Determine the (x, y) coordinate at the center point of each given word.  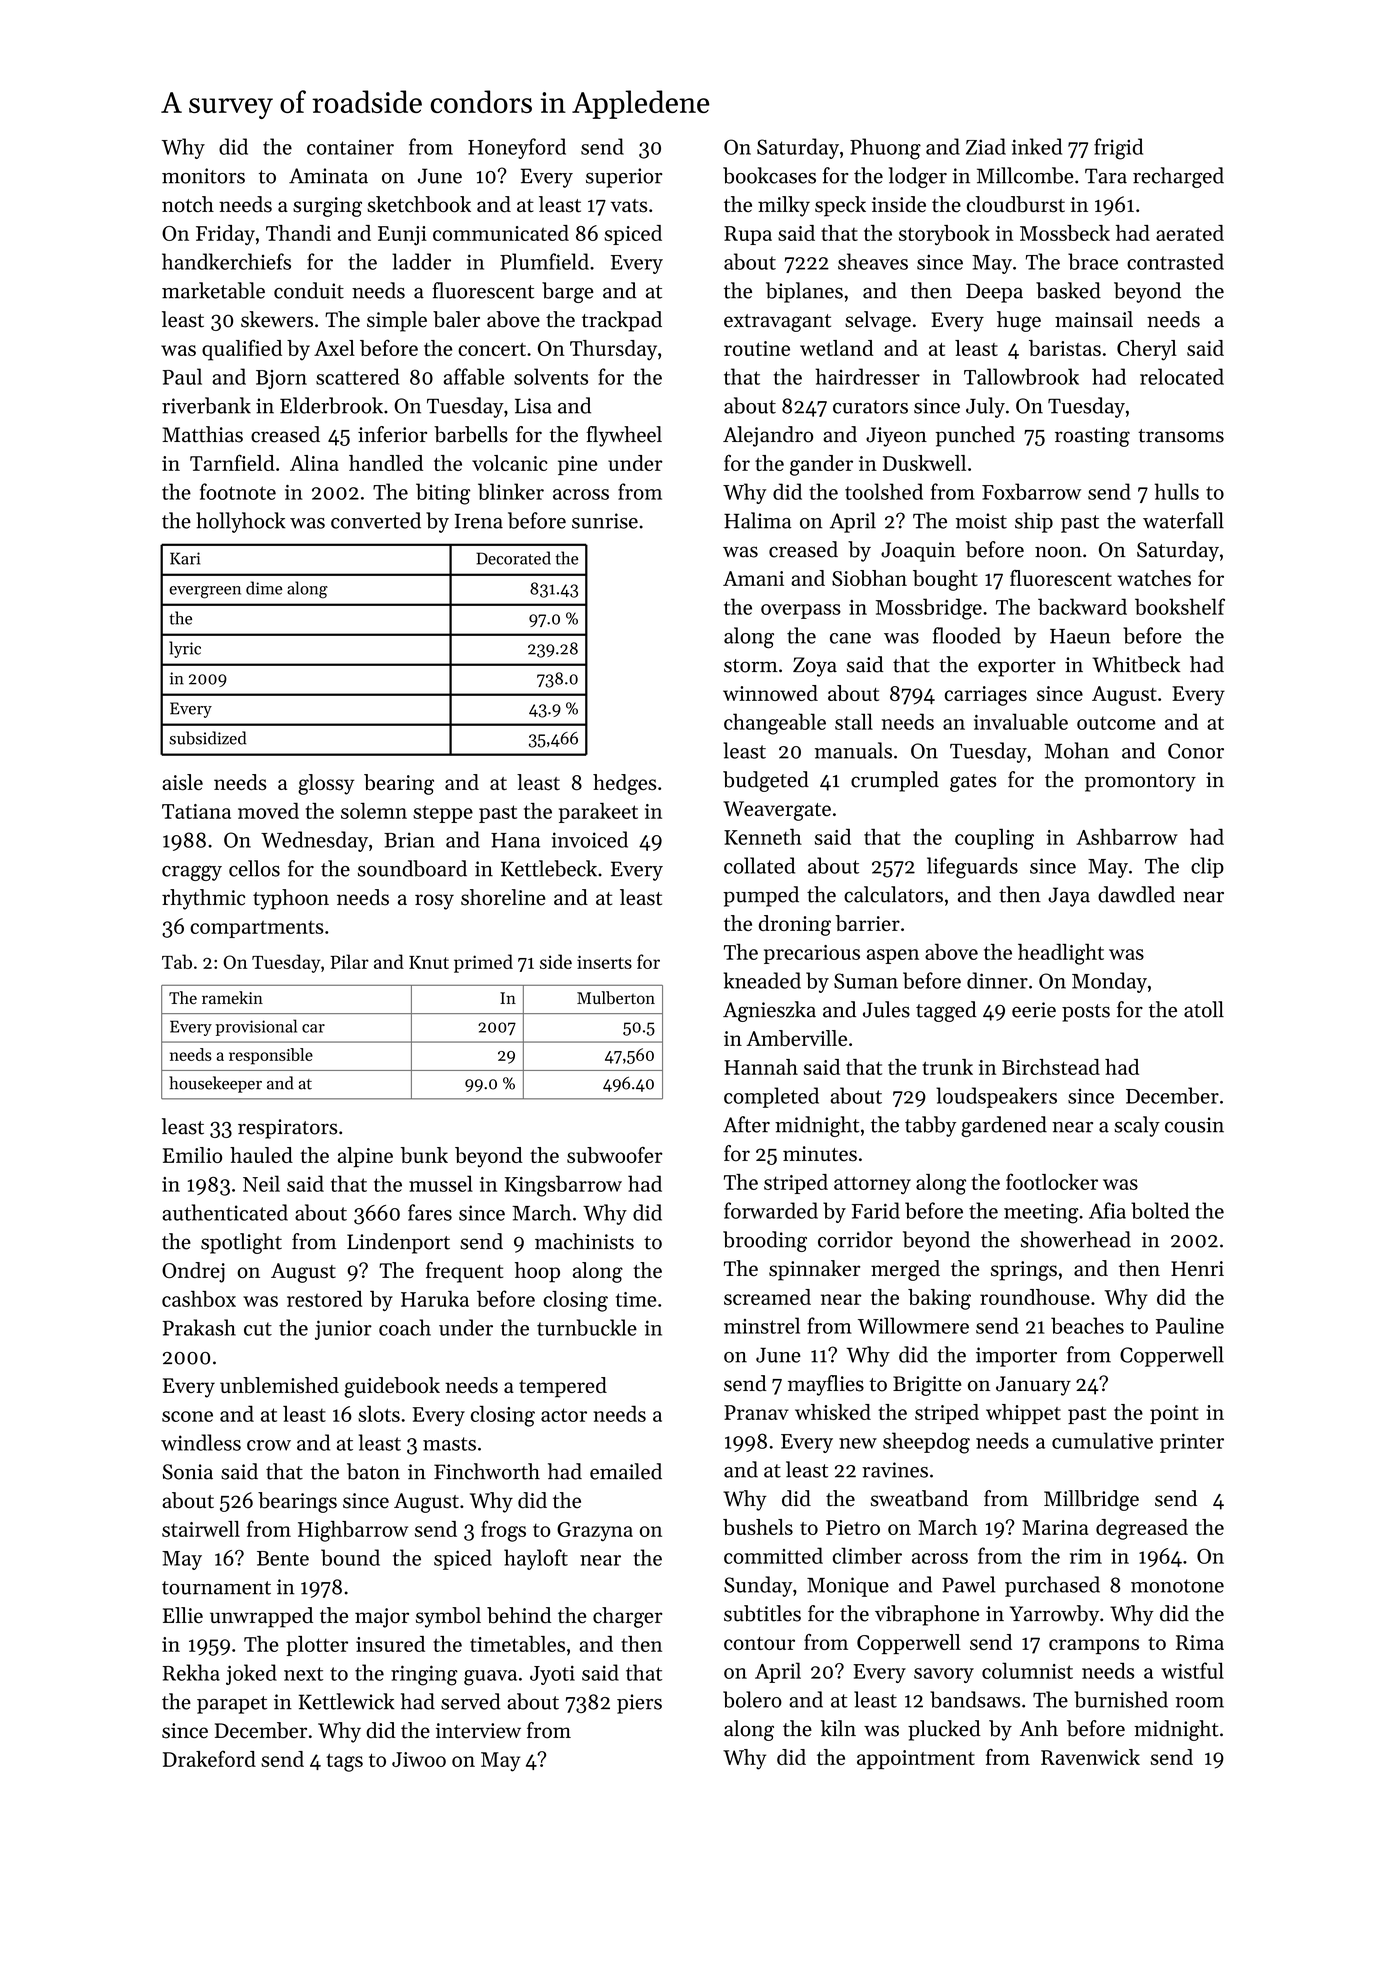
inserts (604, 962)
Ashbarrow (1127, 837)
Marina (1055, 1527)
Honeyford (517, 148)
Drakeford (209, 1759)
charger (627, 1617)
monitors (203, 176)
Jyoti (552, 1675)
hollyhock (241, 522)
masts (449, 1444)
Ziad (986, 146)
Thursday (613, 350)
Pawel (968, 1584)
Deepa (994, 293)
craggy (192, 873)
